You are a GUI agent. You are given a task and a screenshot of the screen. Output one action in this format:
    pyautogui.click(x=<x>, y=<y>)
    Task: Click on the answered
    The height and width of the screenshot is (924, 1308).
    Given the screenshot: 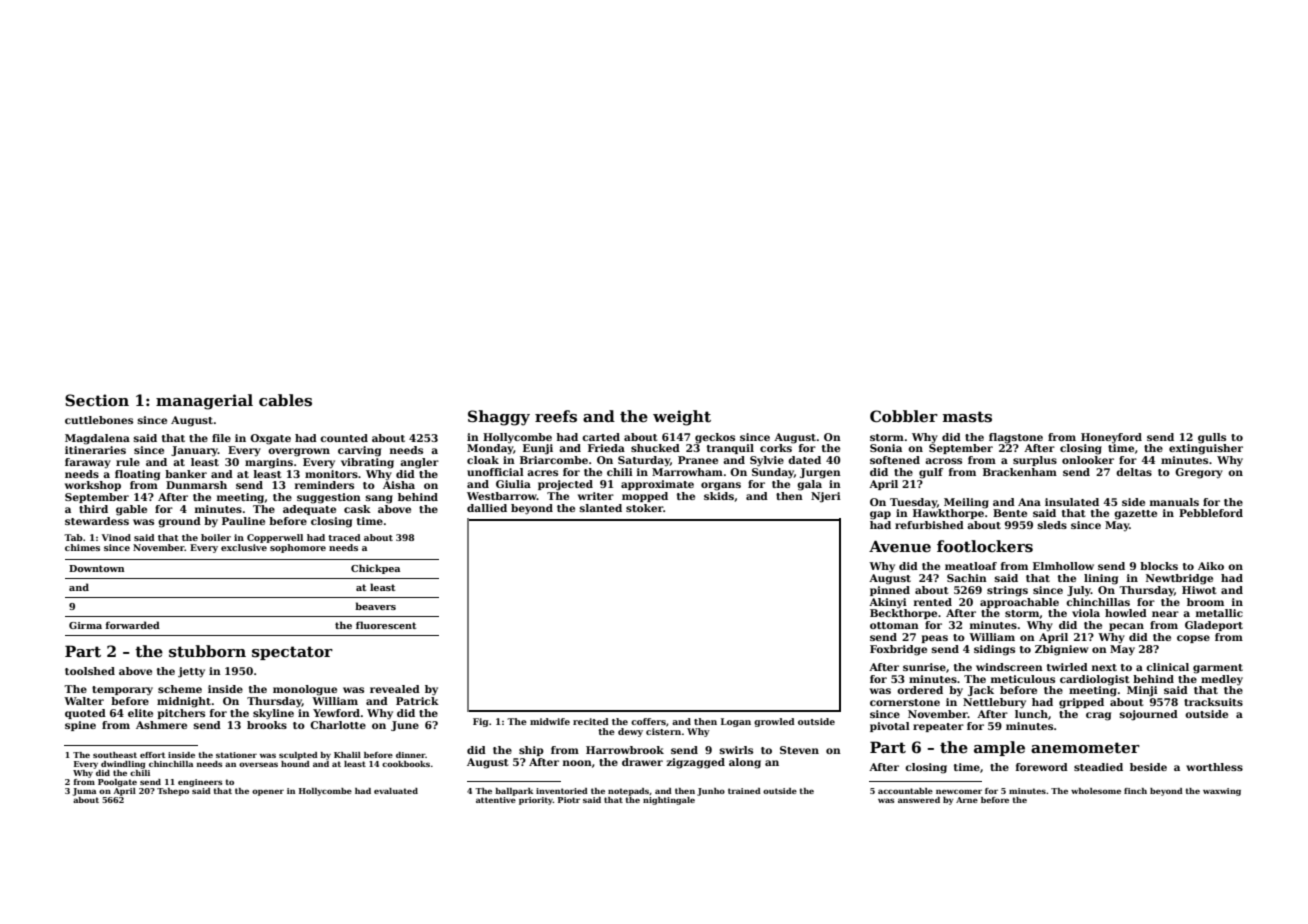 What is the action you would take?
    pyautogui.click(x=919, y=800)
